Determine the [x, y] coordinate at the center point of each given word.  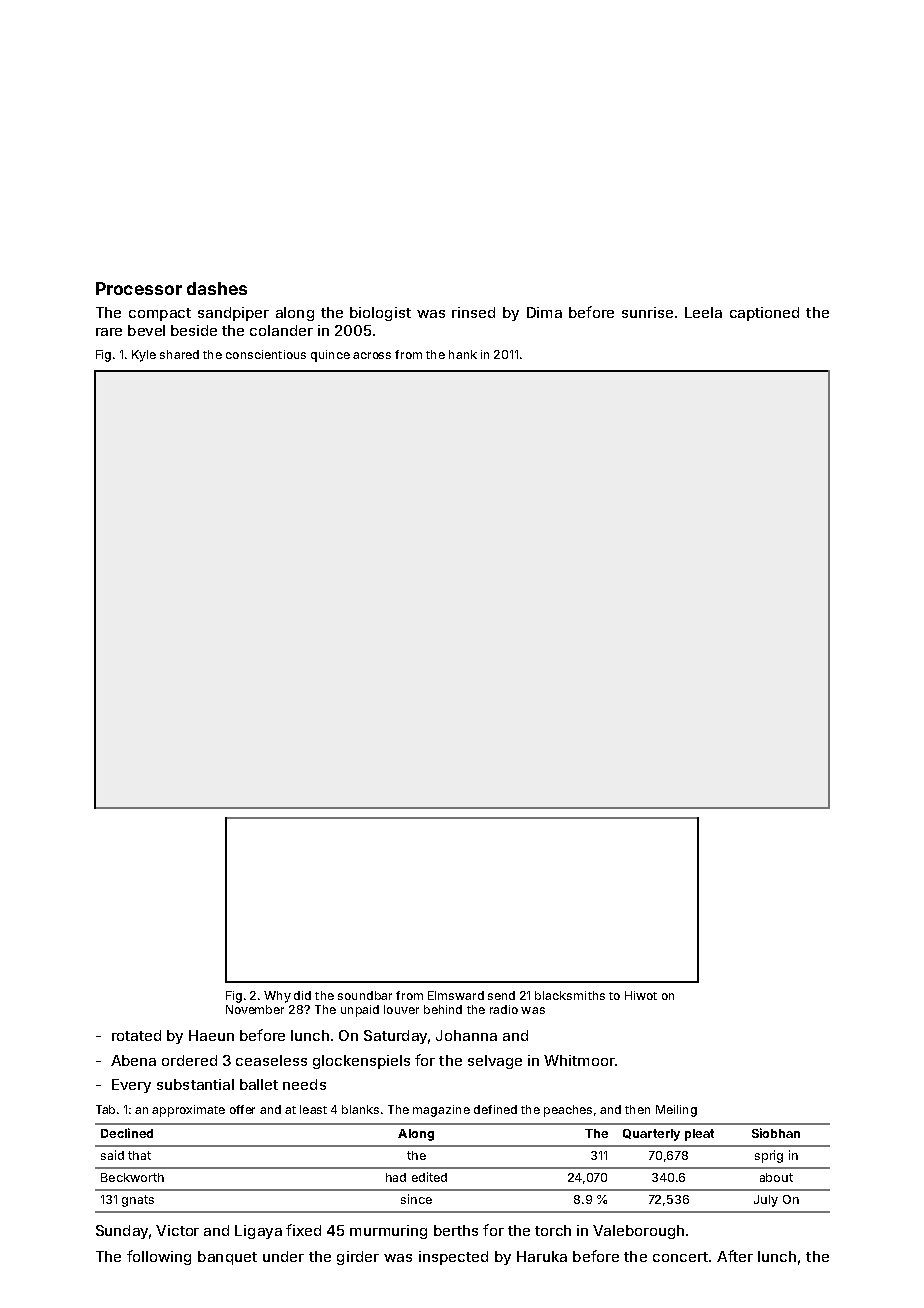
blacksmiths [570, 995]
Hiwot [641, 995]
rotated [136, 1035]
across [372, 355]
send [501, 995]
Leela [703, 312]
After [735, 1256]
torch [553, 1230]
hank [463, 354]
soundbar [365, 995]
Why [277, 997]
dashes [217, 288]
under [283, 1256]
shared [179, 354]
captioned [764, 314]
